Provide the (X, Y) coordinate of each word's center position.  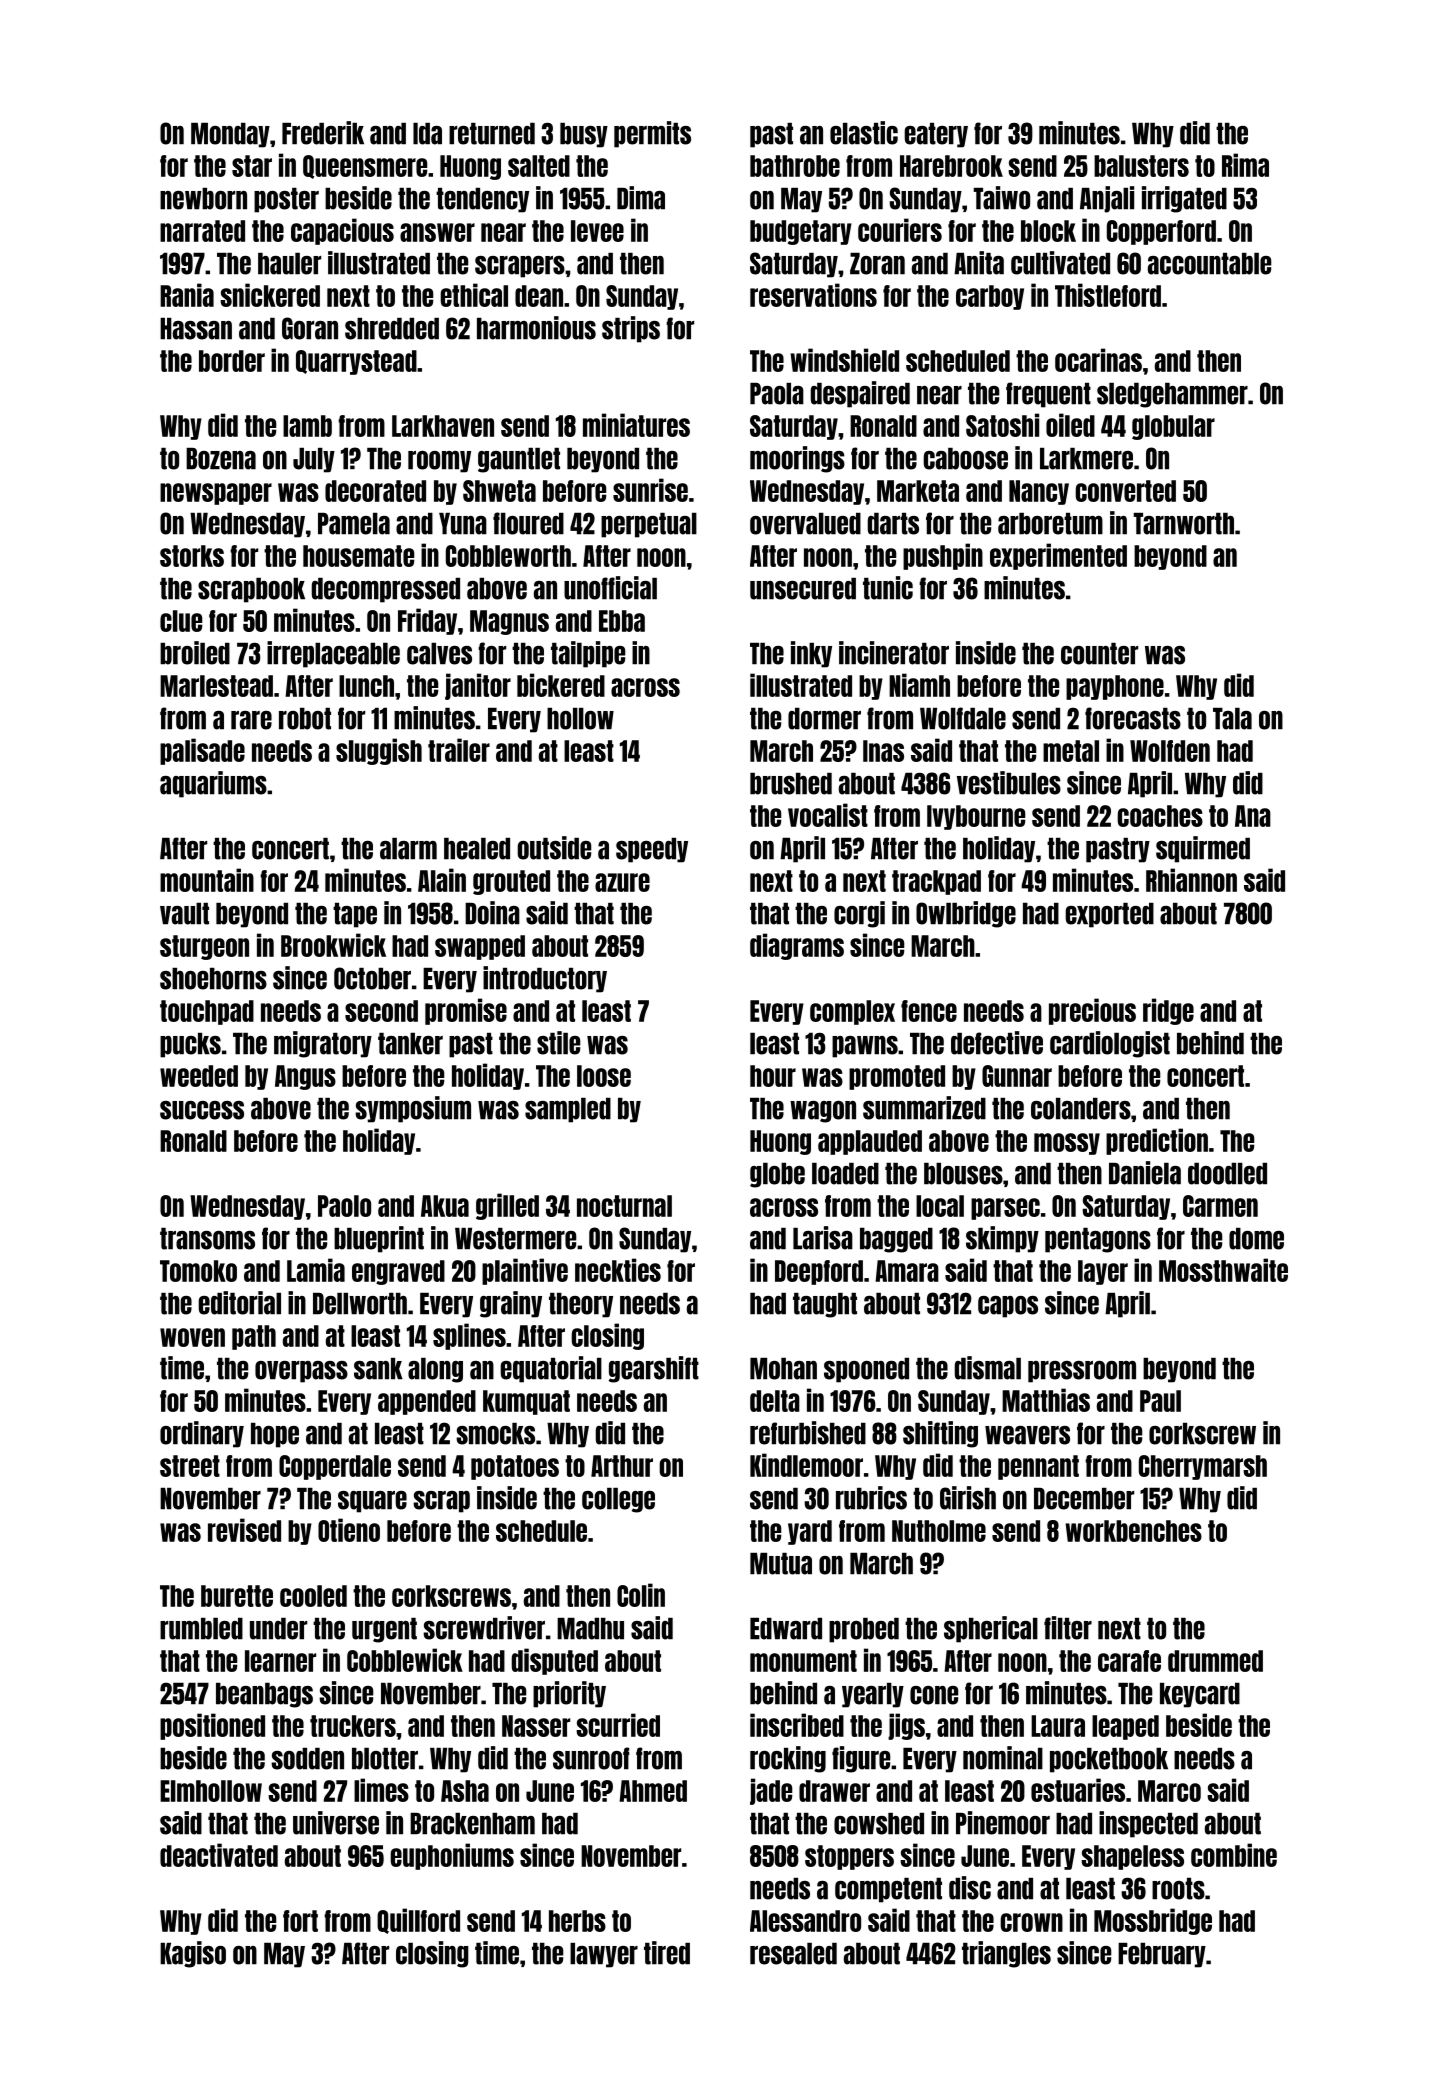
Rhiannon (1191, 880)
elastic (864, 133)
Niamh (919, 685)
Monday (230, 135)
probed (864, 1630)
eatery (936, 135)
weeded (199, 1076)
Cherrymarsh (1203, 1467)
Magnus (509, 622)
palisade (202, 751)
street (190, 1466)
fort (300, 1921)
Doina (492, 913)
